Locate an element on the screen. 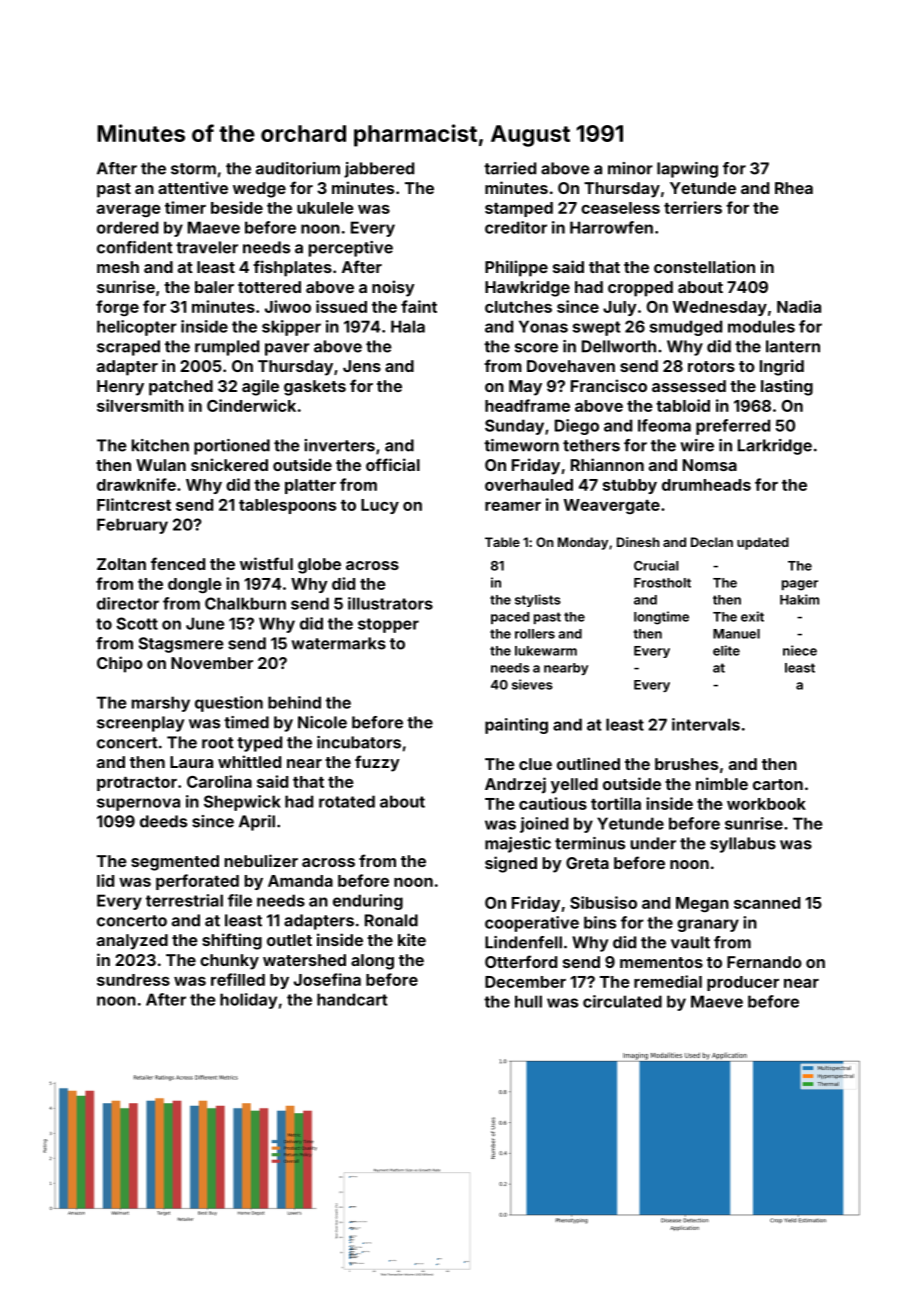 The image size is (924, 1314). reamer is located at coordinates (513, 506).
